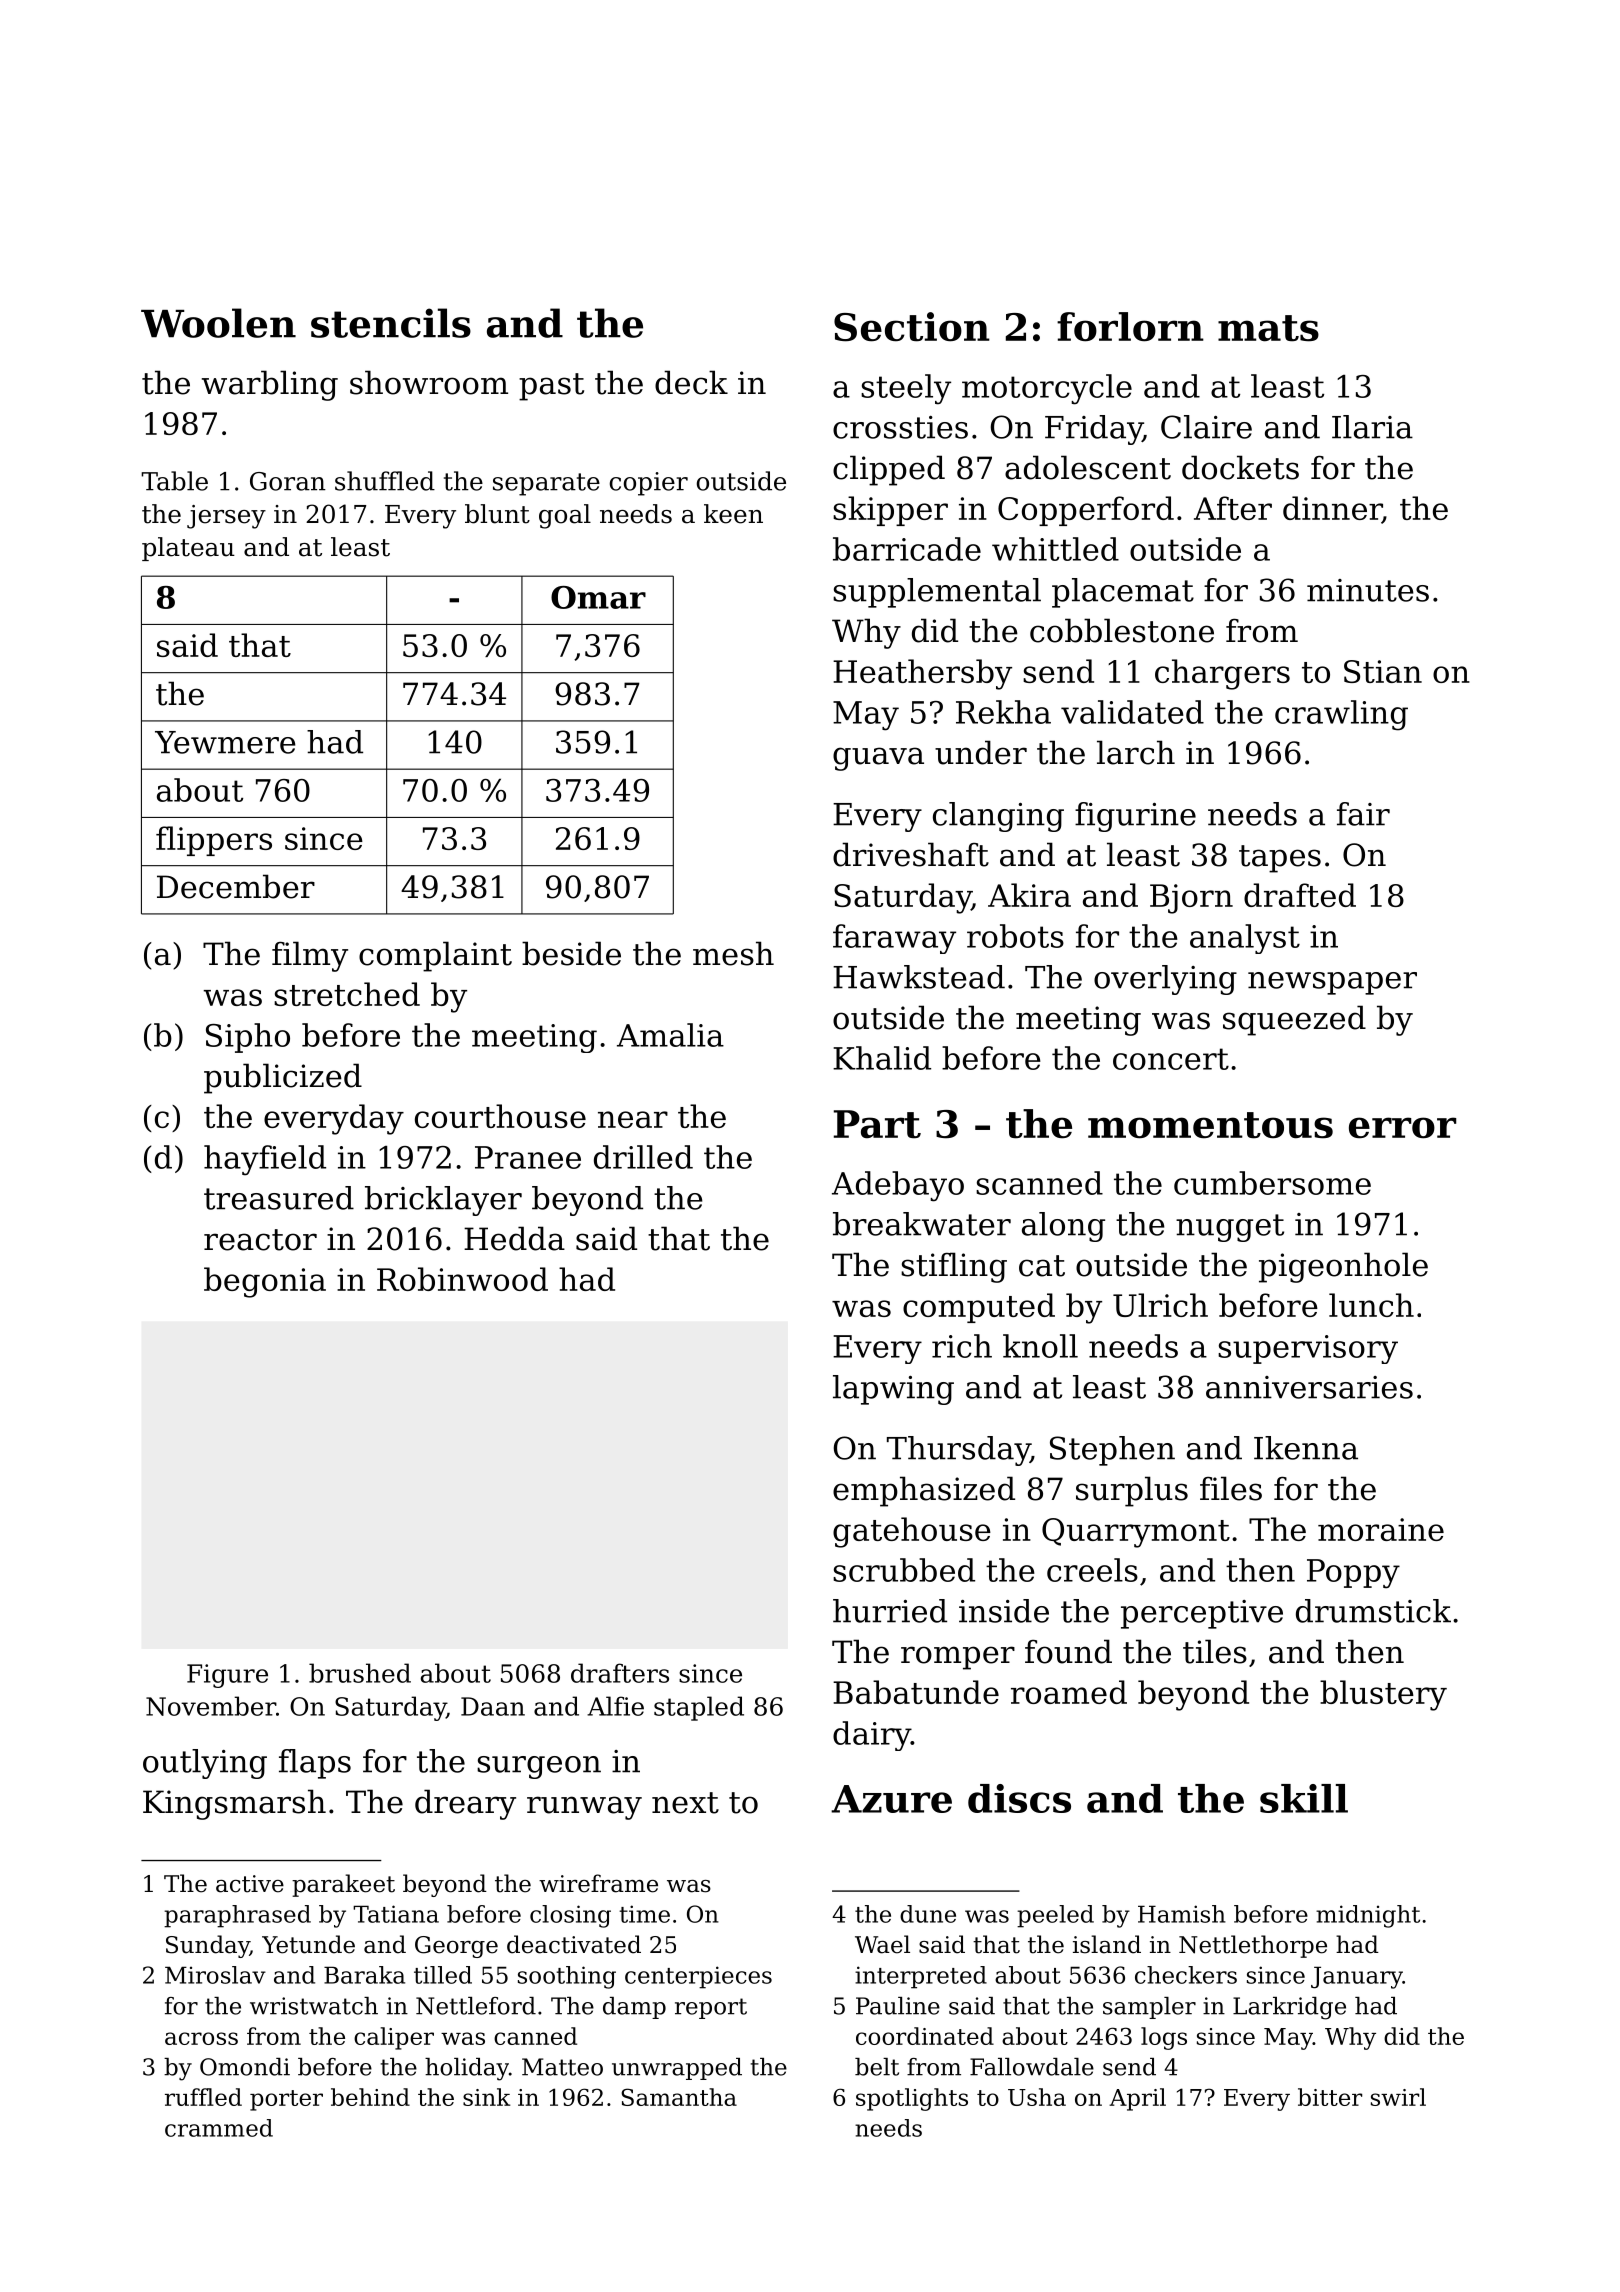  What do you see at coordinates (911, 854) in the screenshot?
I see `driveshaft` at bounding box center [911, 854].
